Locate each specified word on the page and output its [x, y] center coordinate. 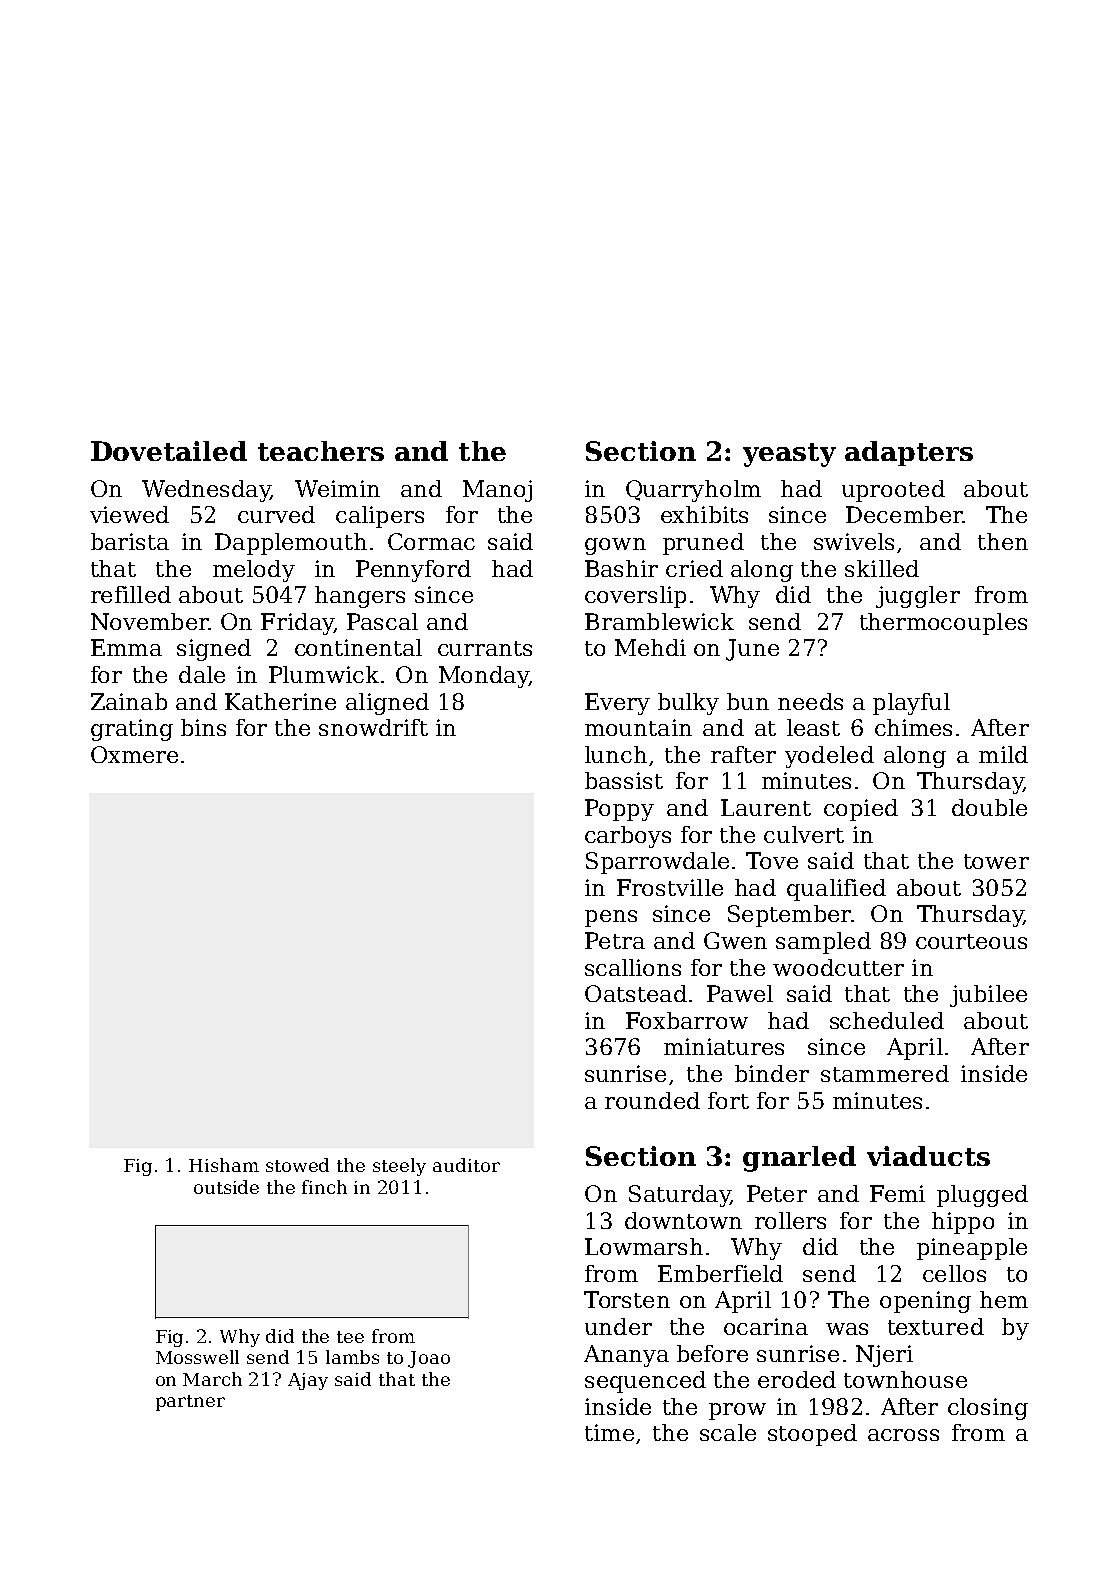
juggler [918, 597]
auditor [466, 1165]
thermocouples [943, 624]
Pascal [382, 621]
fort [728, 1100]
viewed [129, 514]
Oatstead [636, 993]
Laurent [766, 807]
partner [190, 1403]
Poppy [619, 810]
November [150, 621]
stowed [297, 1165]
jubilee [988, 996]
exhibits [704, 514]
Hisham [224, 1165]
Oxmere [134, 754]
